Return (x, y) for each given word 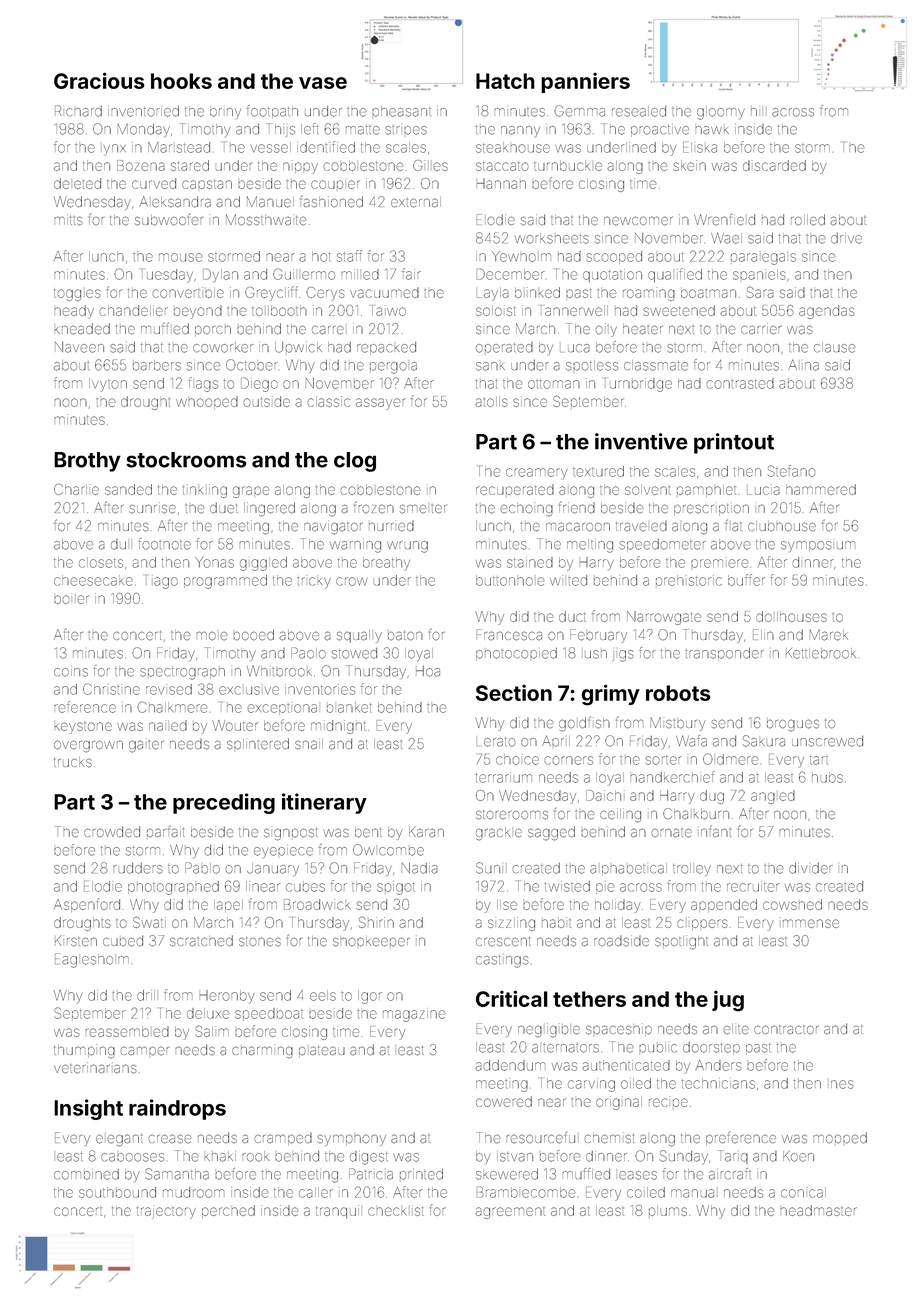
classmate (656, 365)
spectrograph (182, 673)
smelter (423, 509)
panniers (585, 82)
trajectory (166, 1212)
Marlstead (179, 147)
